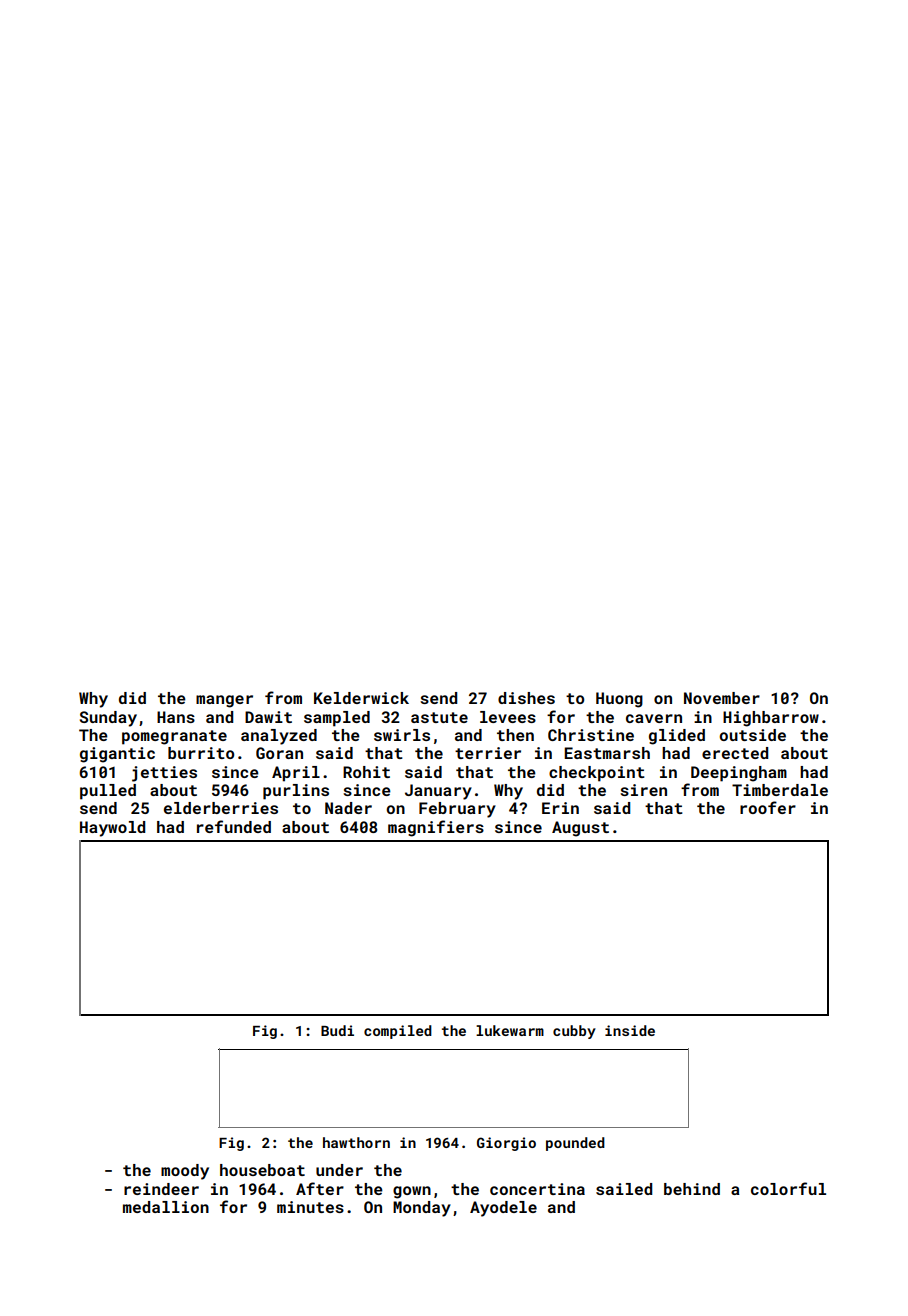 This screenshot has width=908, height=1316. What do you see at coordinates (108, 719) in the screenshot?
I see `Sunday` at bounding box center [108, 719].
